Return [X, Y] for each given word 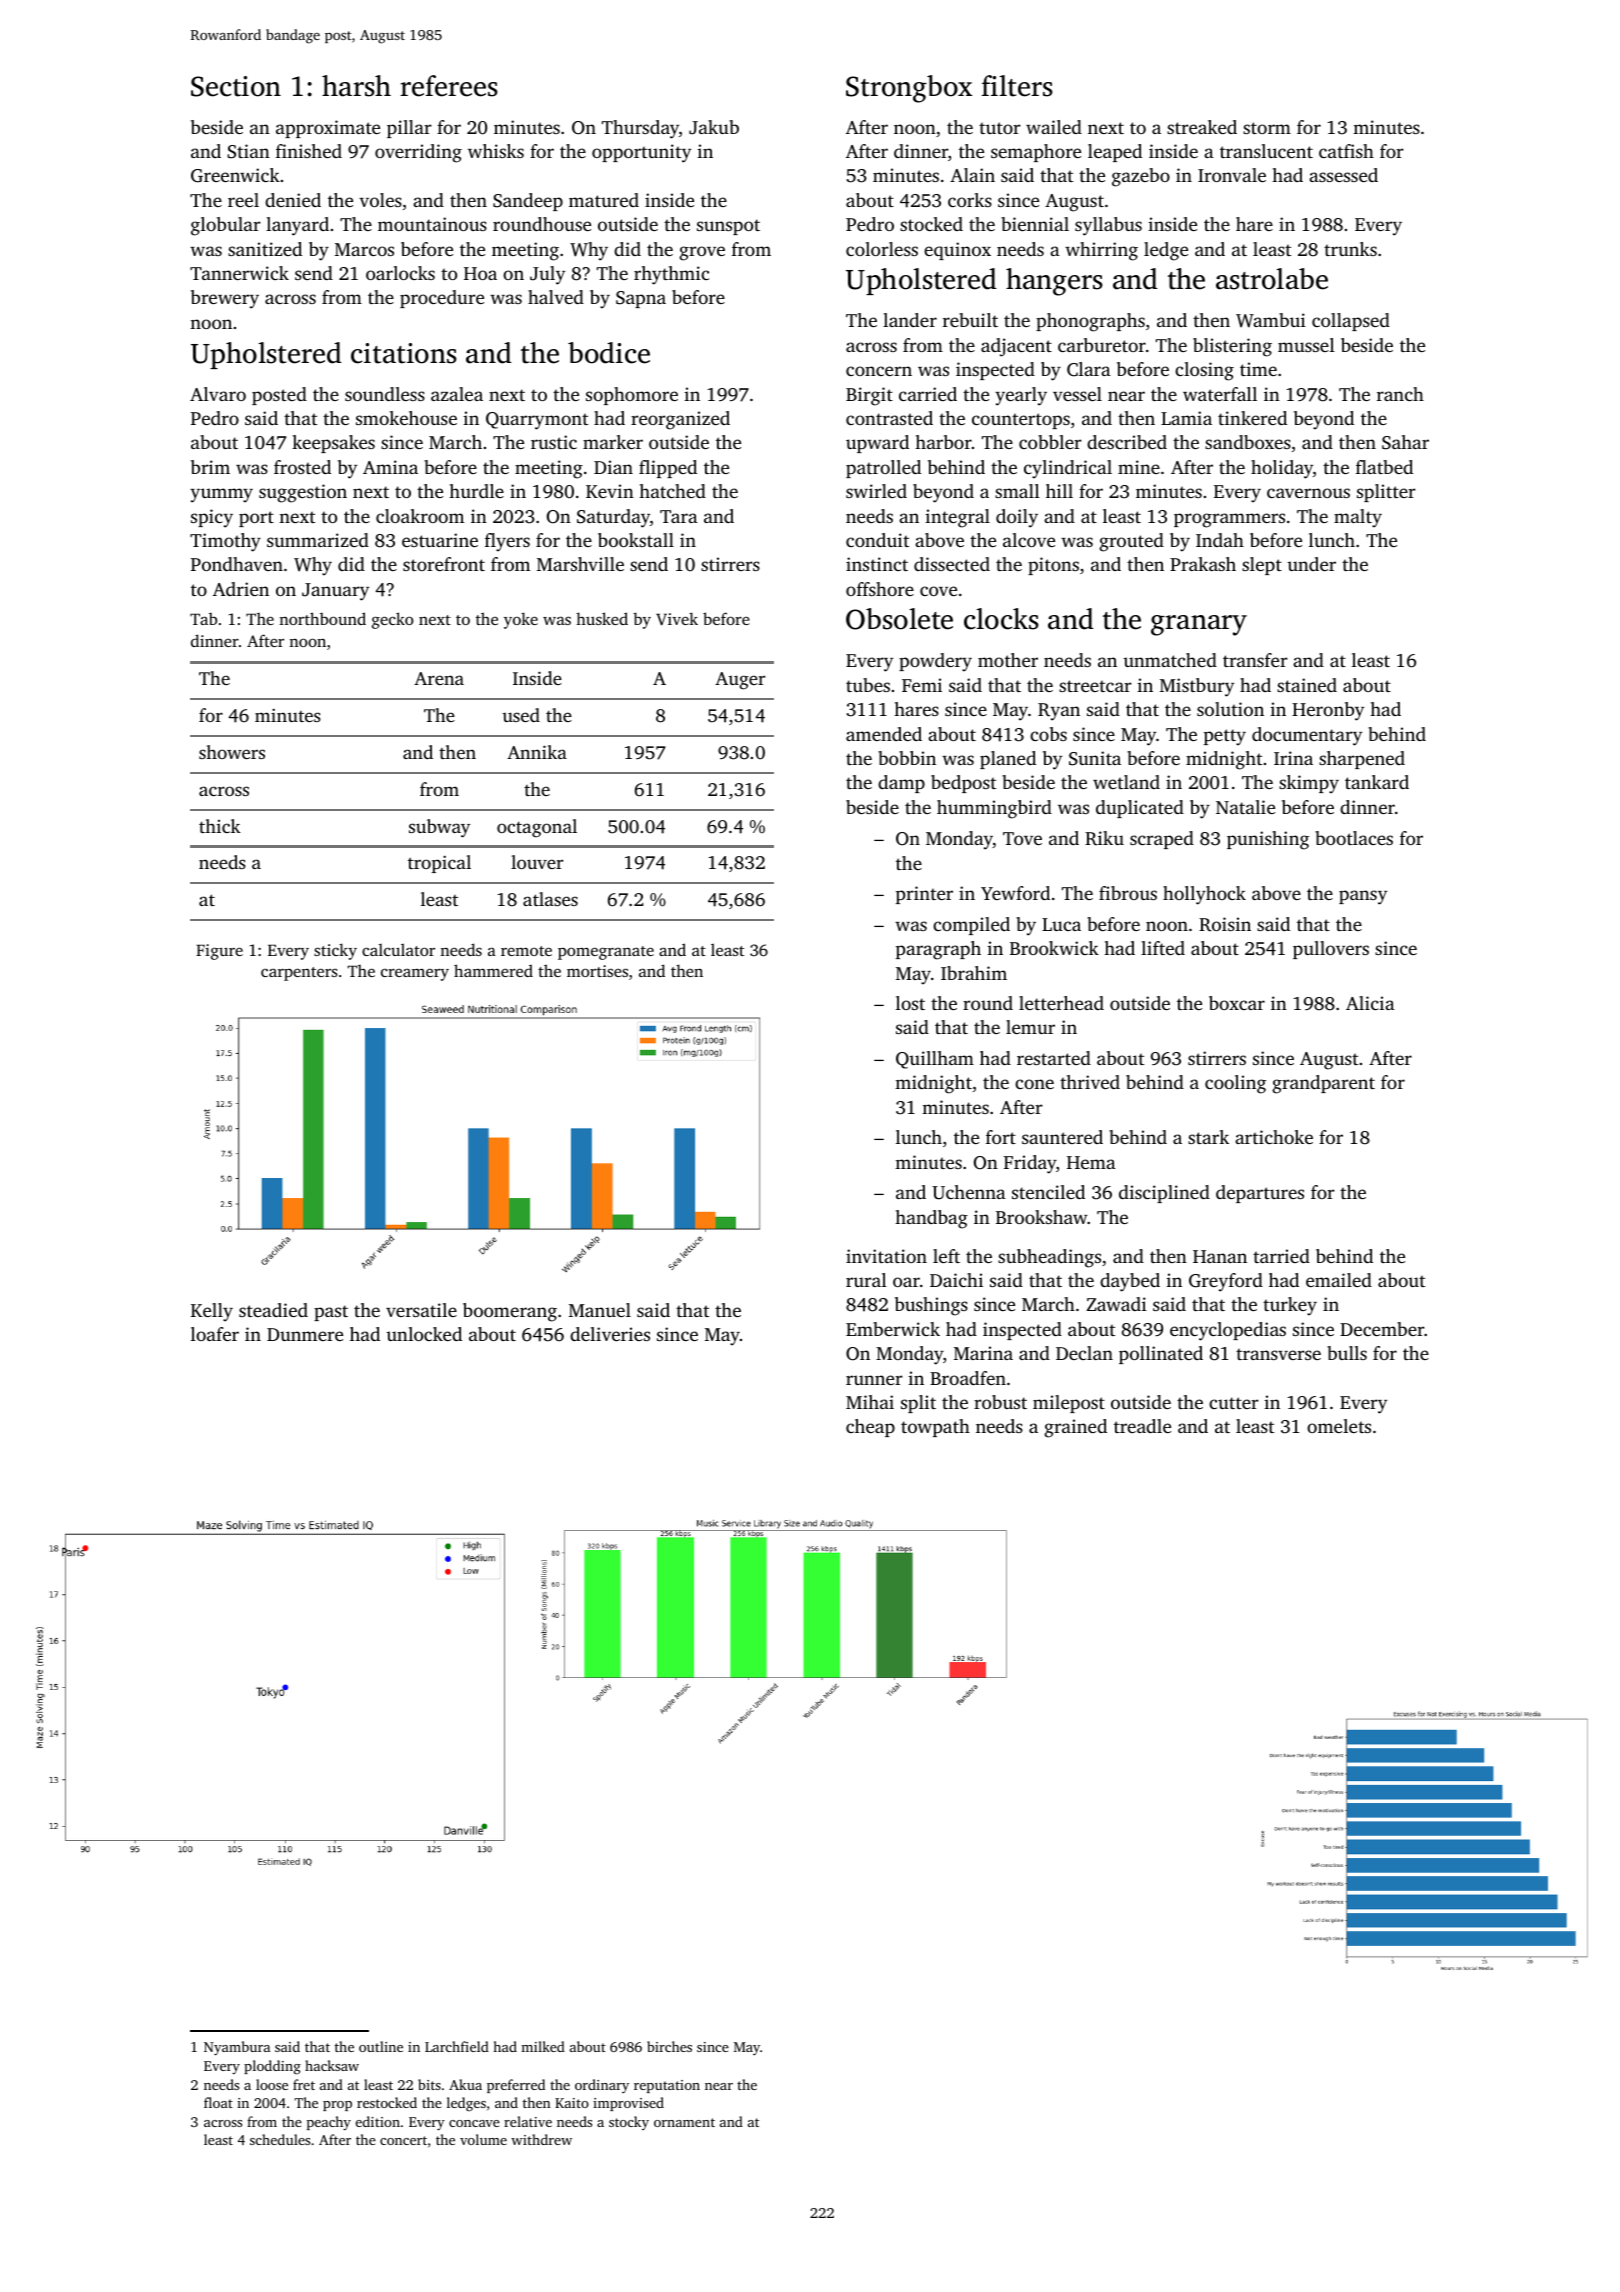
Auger [740, 681]
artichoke [1274, 1137]
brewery [225, 299]
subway [439, 828]
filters [1017, 86]
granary [1199, 625]
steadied [273, 1310]
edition [378, 2121]
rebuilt [970, 320]
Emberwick [893, 1329]
